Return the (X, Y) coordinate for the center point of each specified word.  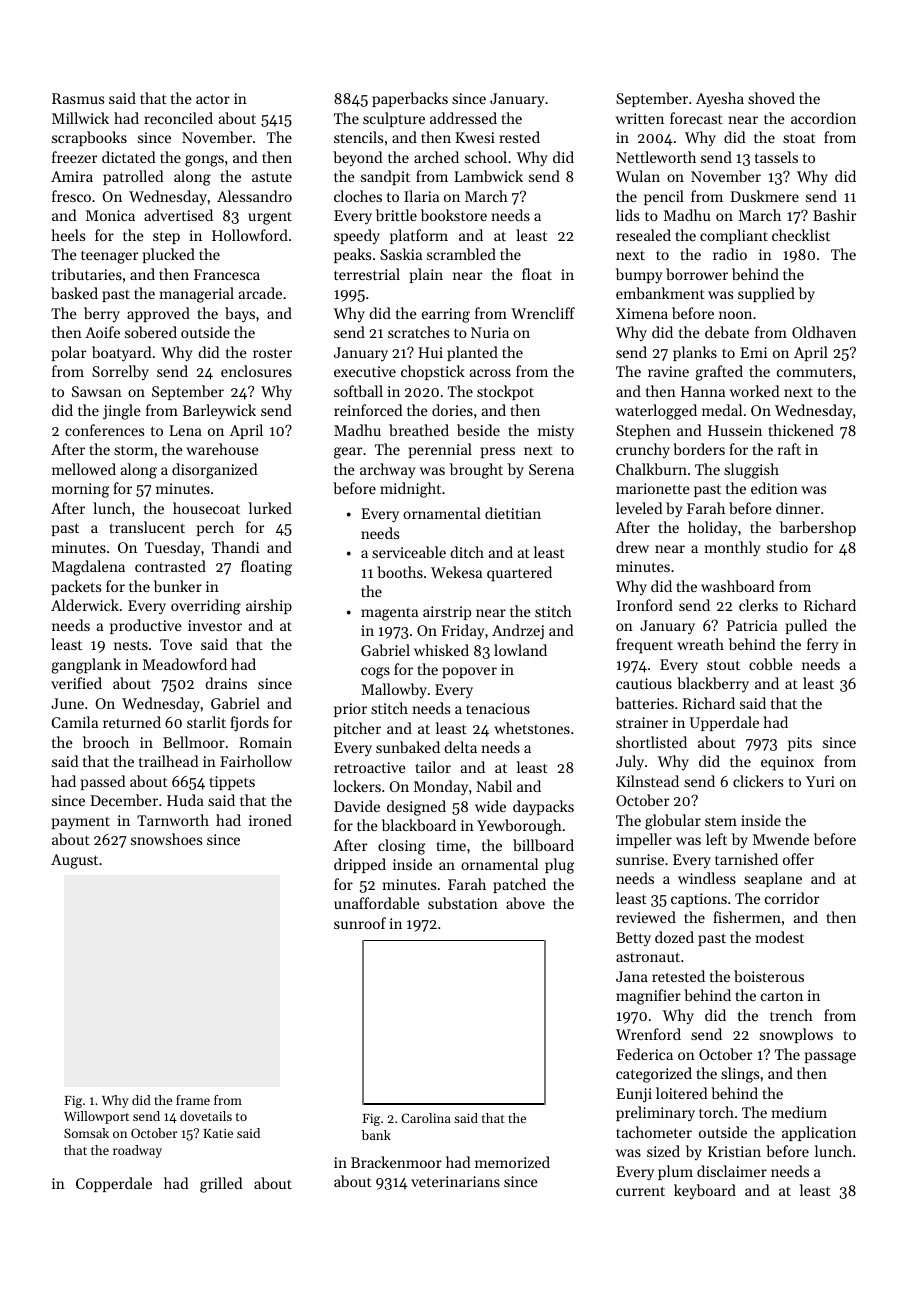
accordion (823, 118)
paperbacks (410, 99)
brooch (106, 742)
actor (213, 99)
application (819, 1133)
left (716, 839)
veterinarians (455, 1181)
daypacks (543, 808)
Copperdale (114, 1184)
